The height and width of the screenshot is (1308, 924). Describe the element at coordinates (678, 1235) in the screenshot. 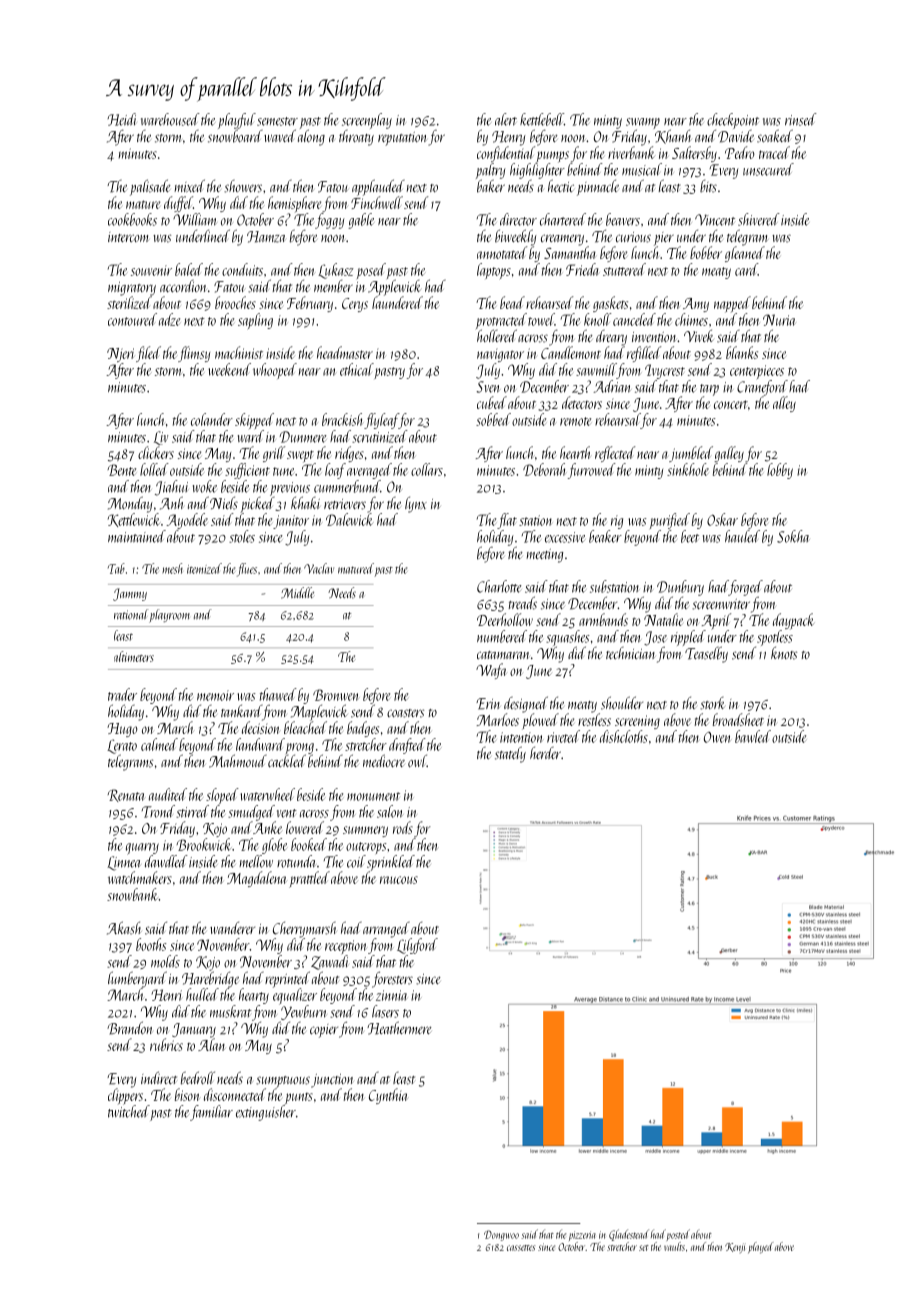

I see `posted` at that location.
